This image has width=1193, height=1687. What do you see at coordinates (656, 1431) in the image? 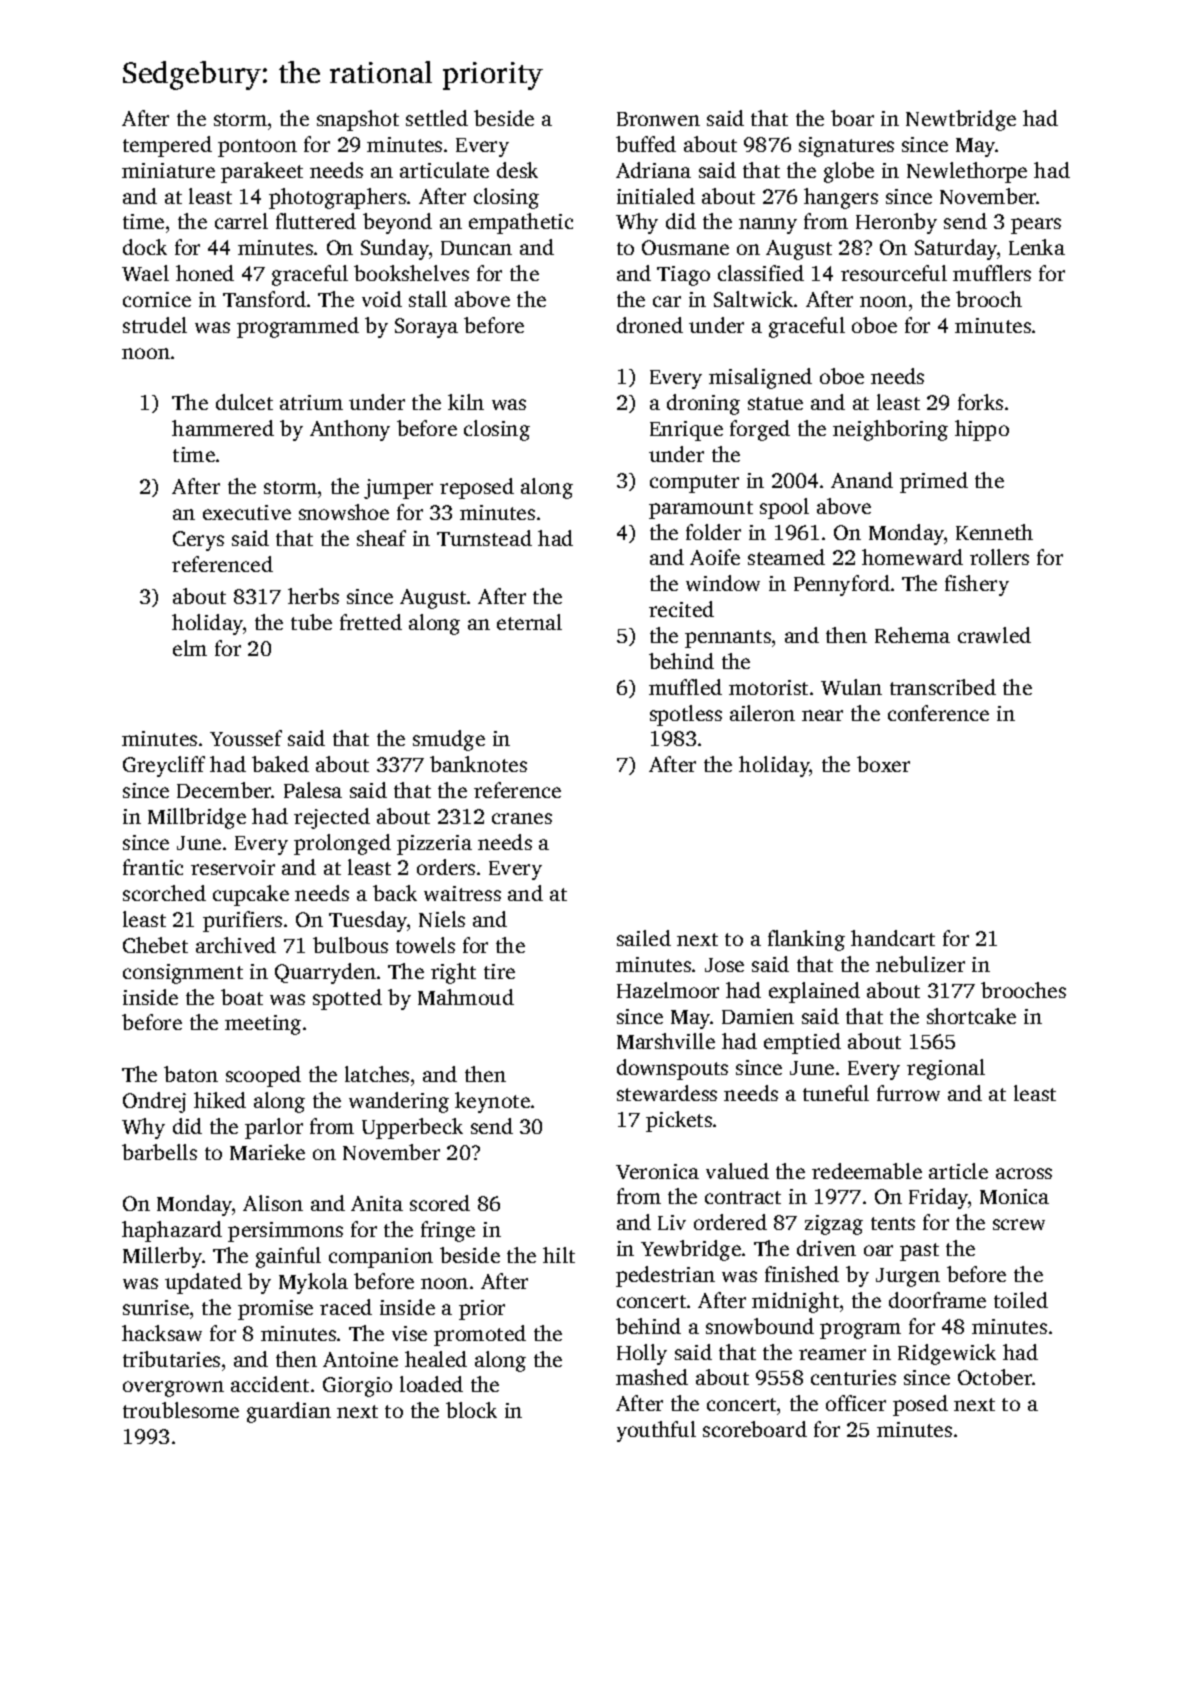
I see `youthful` at bounding box center [656, 1431].
